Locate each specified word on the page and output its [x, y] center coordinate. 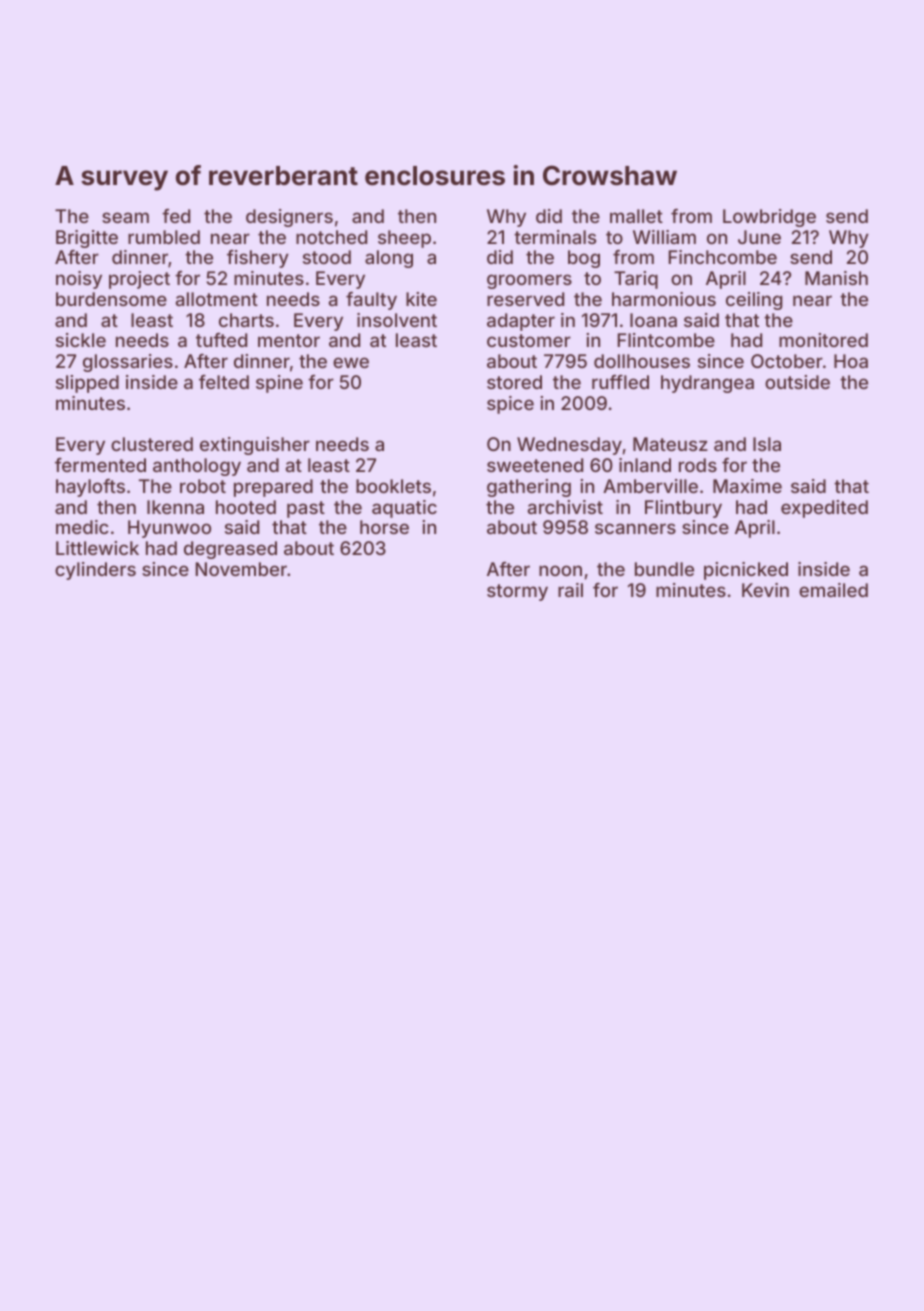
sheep [404, 239]
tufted [221, 340]
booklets [393, 486]
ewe [351, 362]
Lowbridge [769, 218]
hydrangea [707, 384]
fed [176, 216]
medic [82, 527]
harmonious [664, 299]
